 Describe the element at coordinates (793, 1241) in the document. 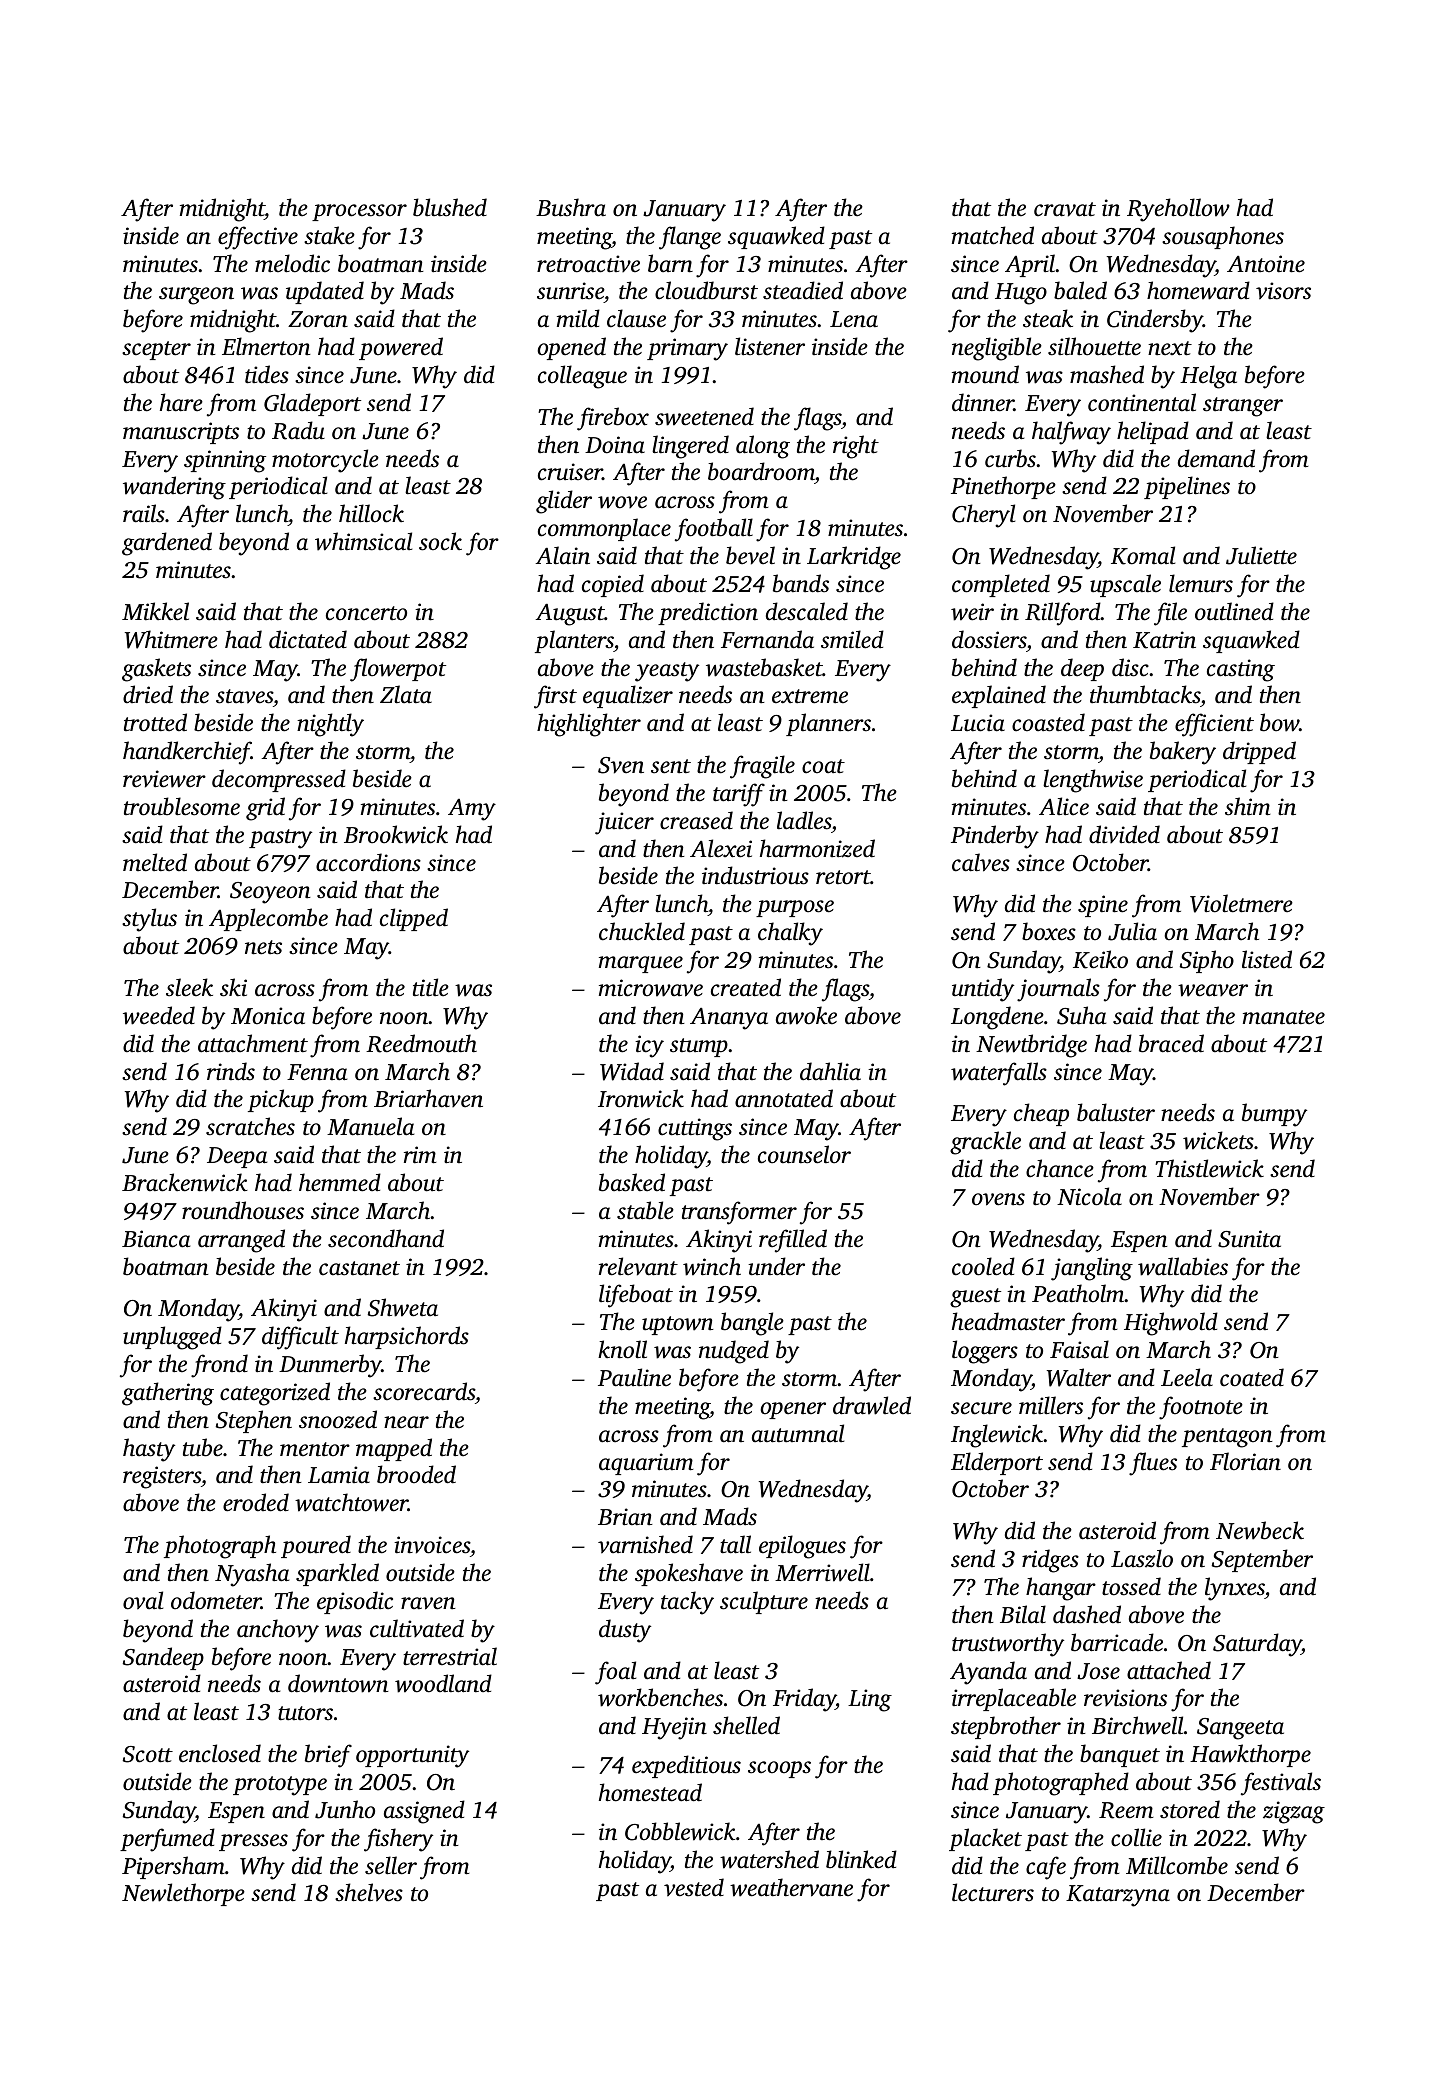

I see `refilled` at that location.
